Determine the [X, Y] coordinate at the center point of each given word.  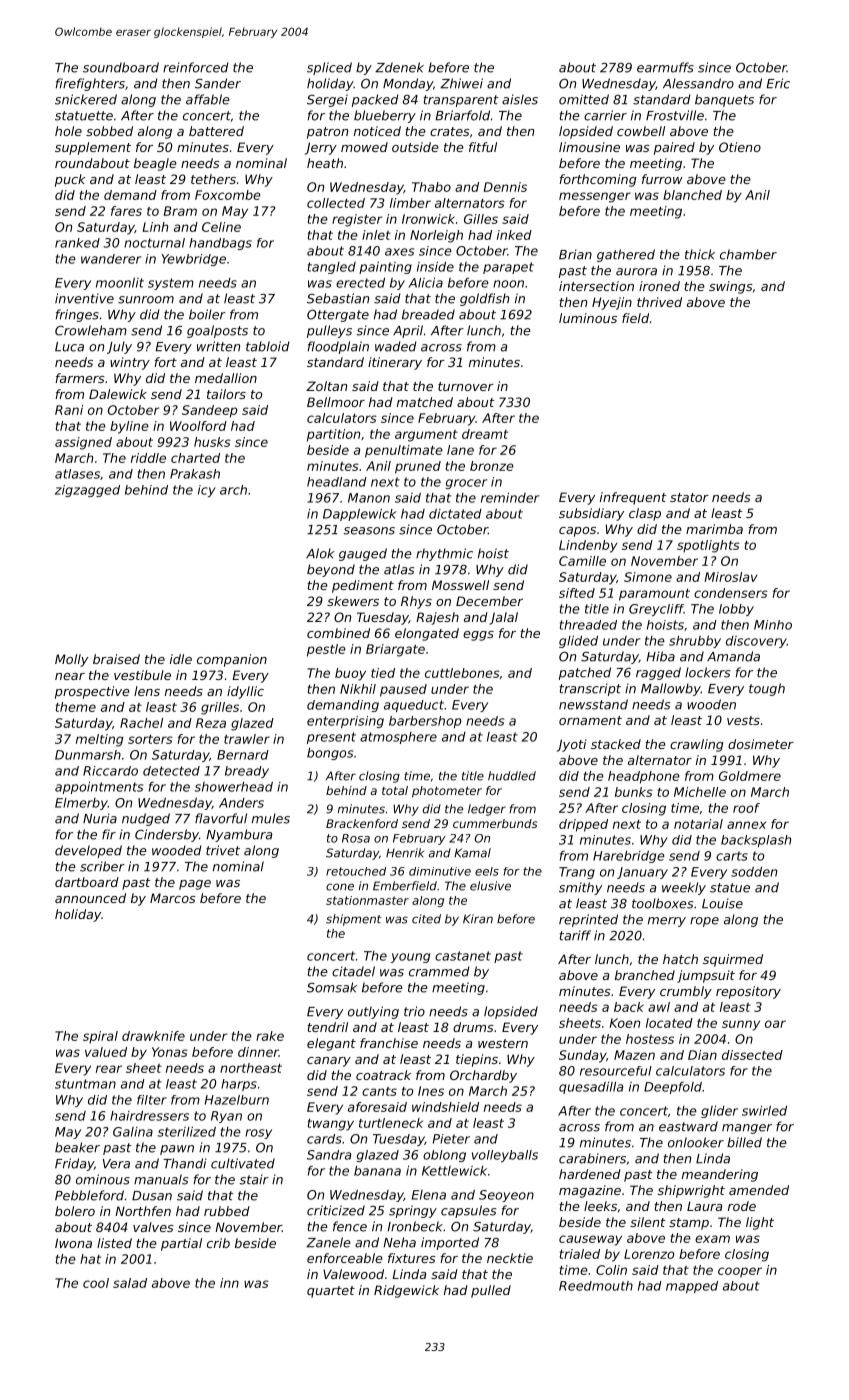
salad [130, 1283]
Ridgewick [406, 1291]
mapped [692, 1287]
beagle [155, 164]
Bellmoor [336, 402]
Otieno [740, 147]
